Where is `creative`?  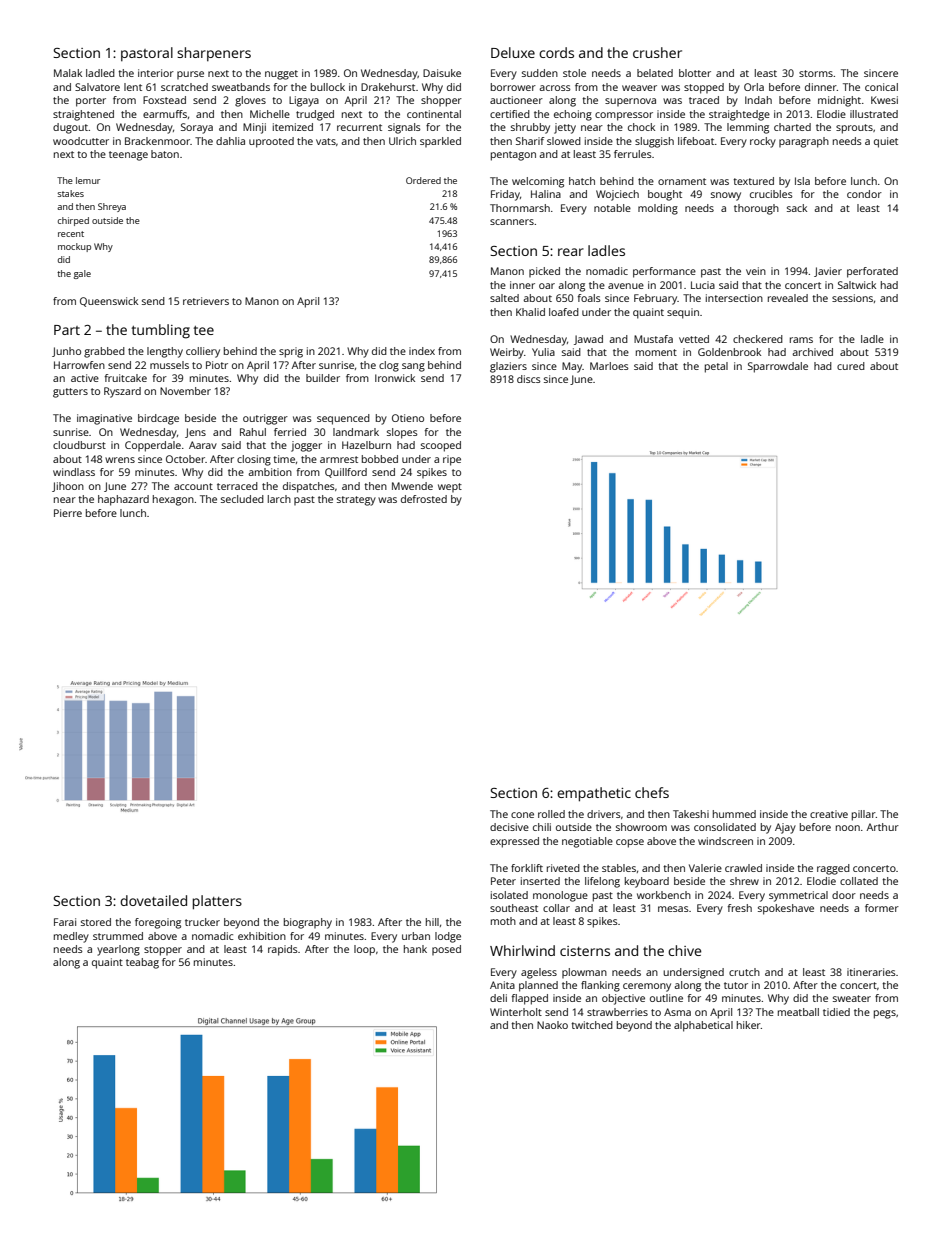
creative is located at coordinates (829, 814).
